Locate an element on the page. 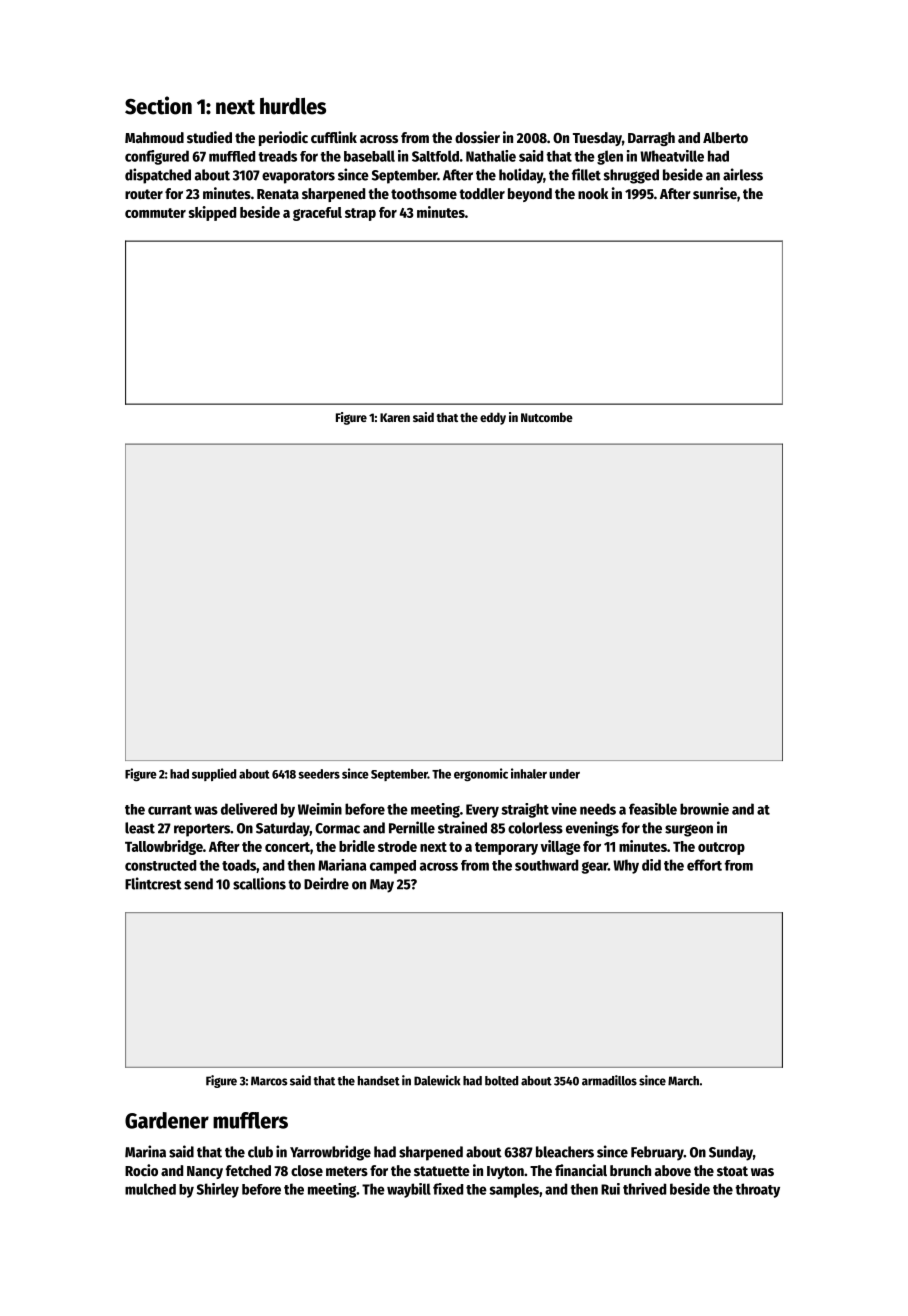 This page has width=908, height=1316. seeders is located at coordinates (319, 774).
